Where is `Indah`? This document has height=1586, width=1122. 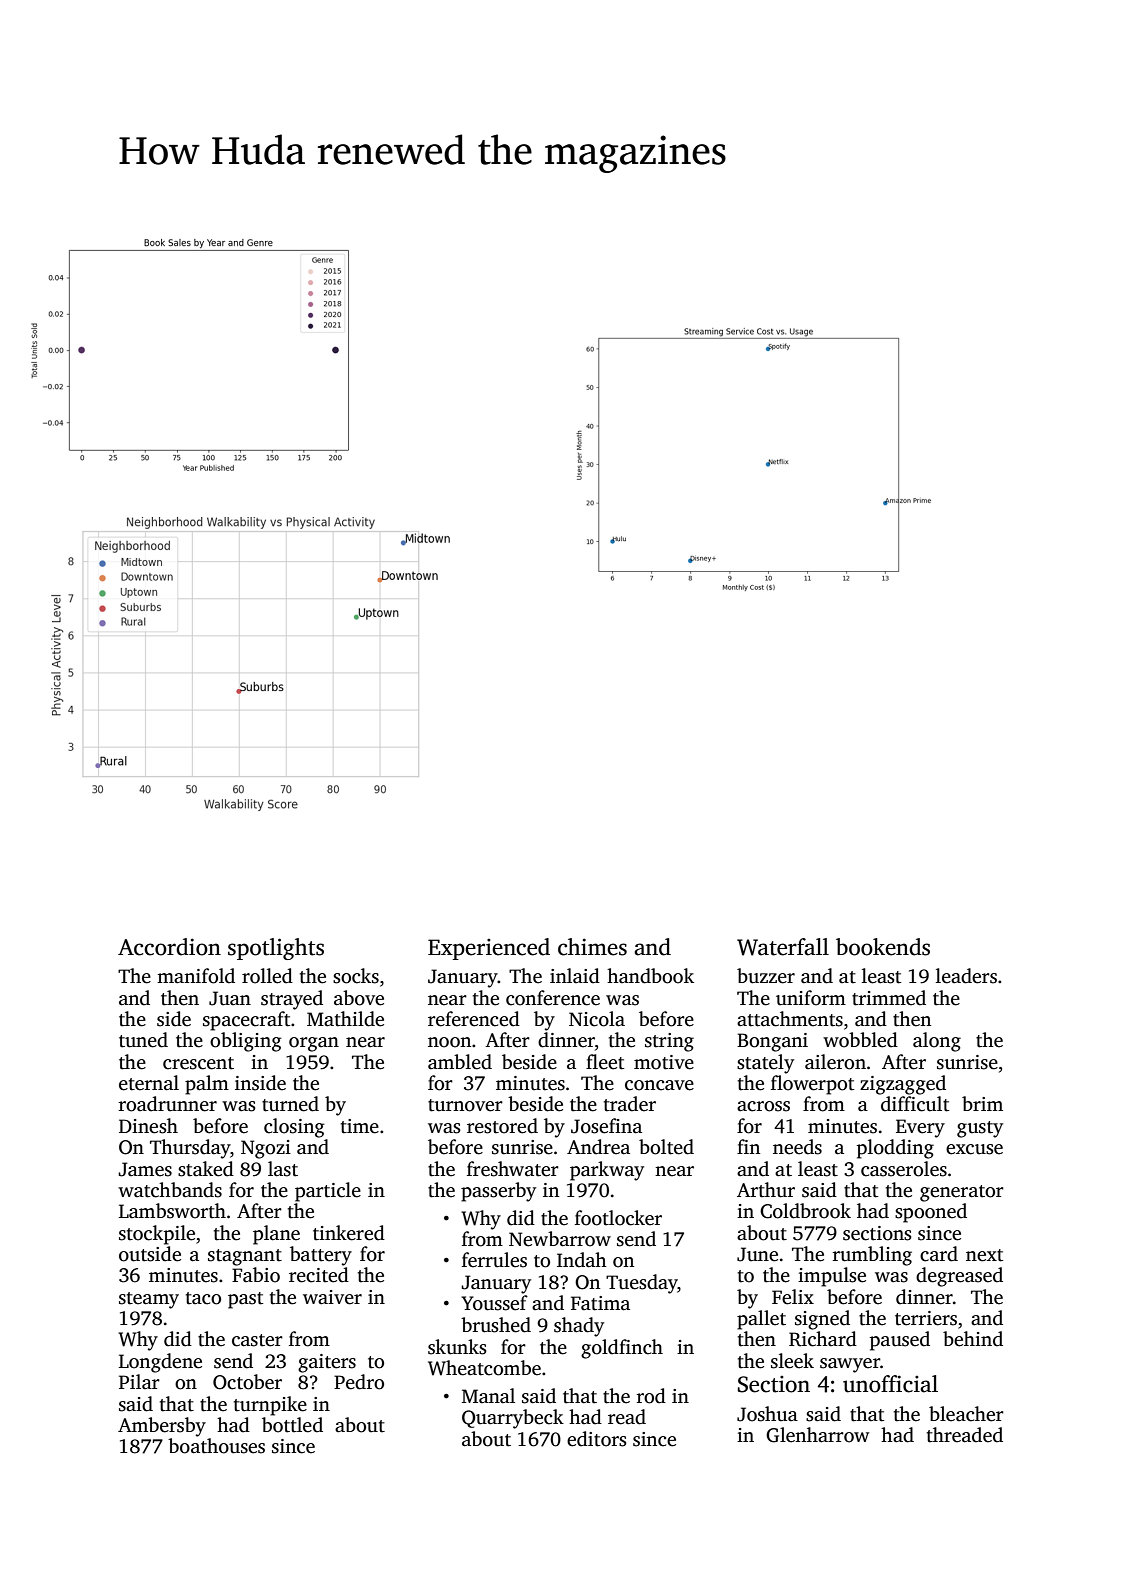 Indah is located at coordinates (582, 1260).
